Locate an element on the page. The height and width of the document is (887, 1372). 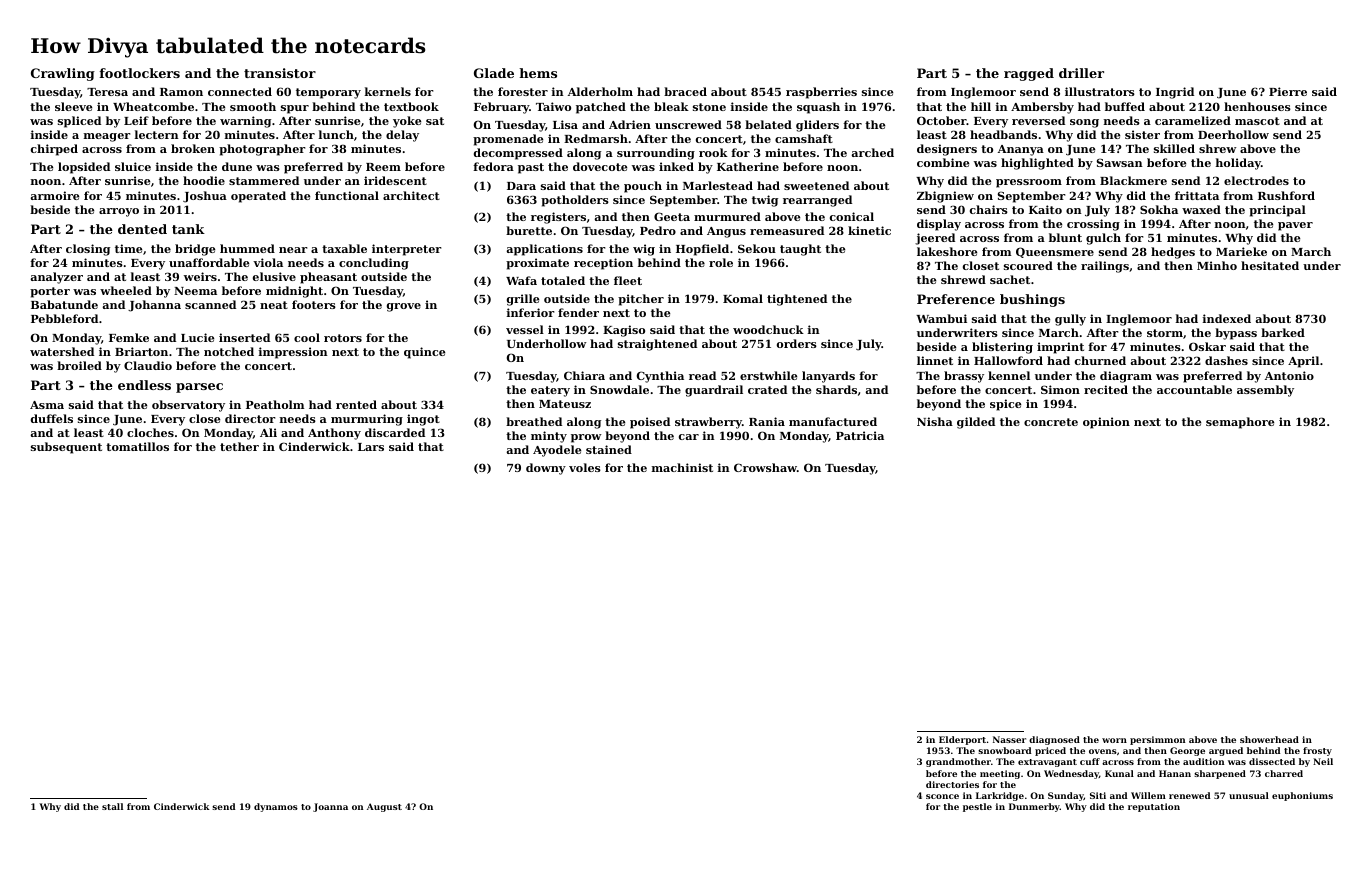
tether is located at coordinates (239, 446).
